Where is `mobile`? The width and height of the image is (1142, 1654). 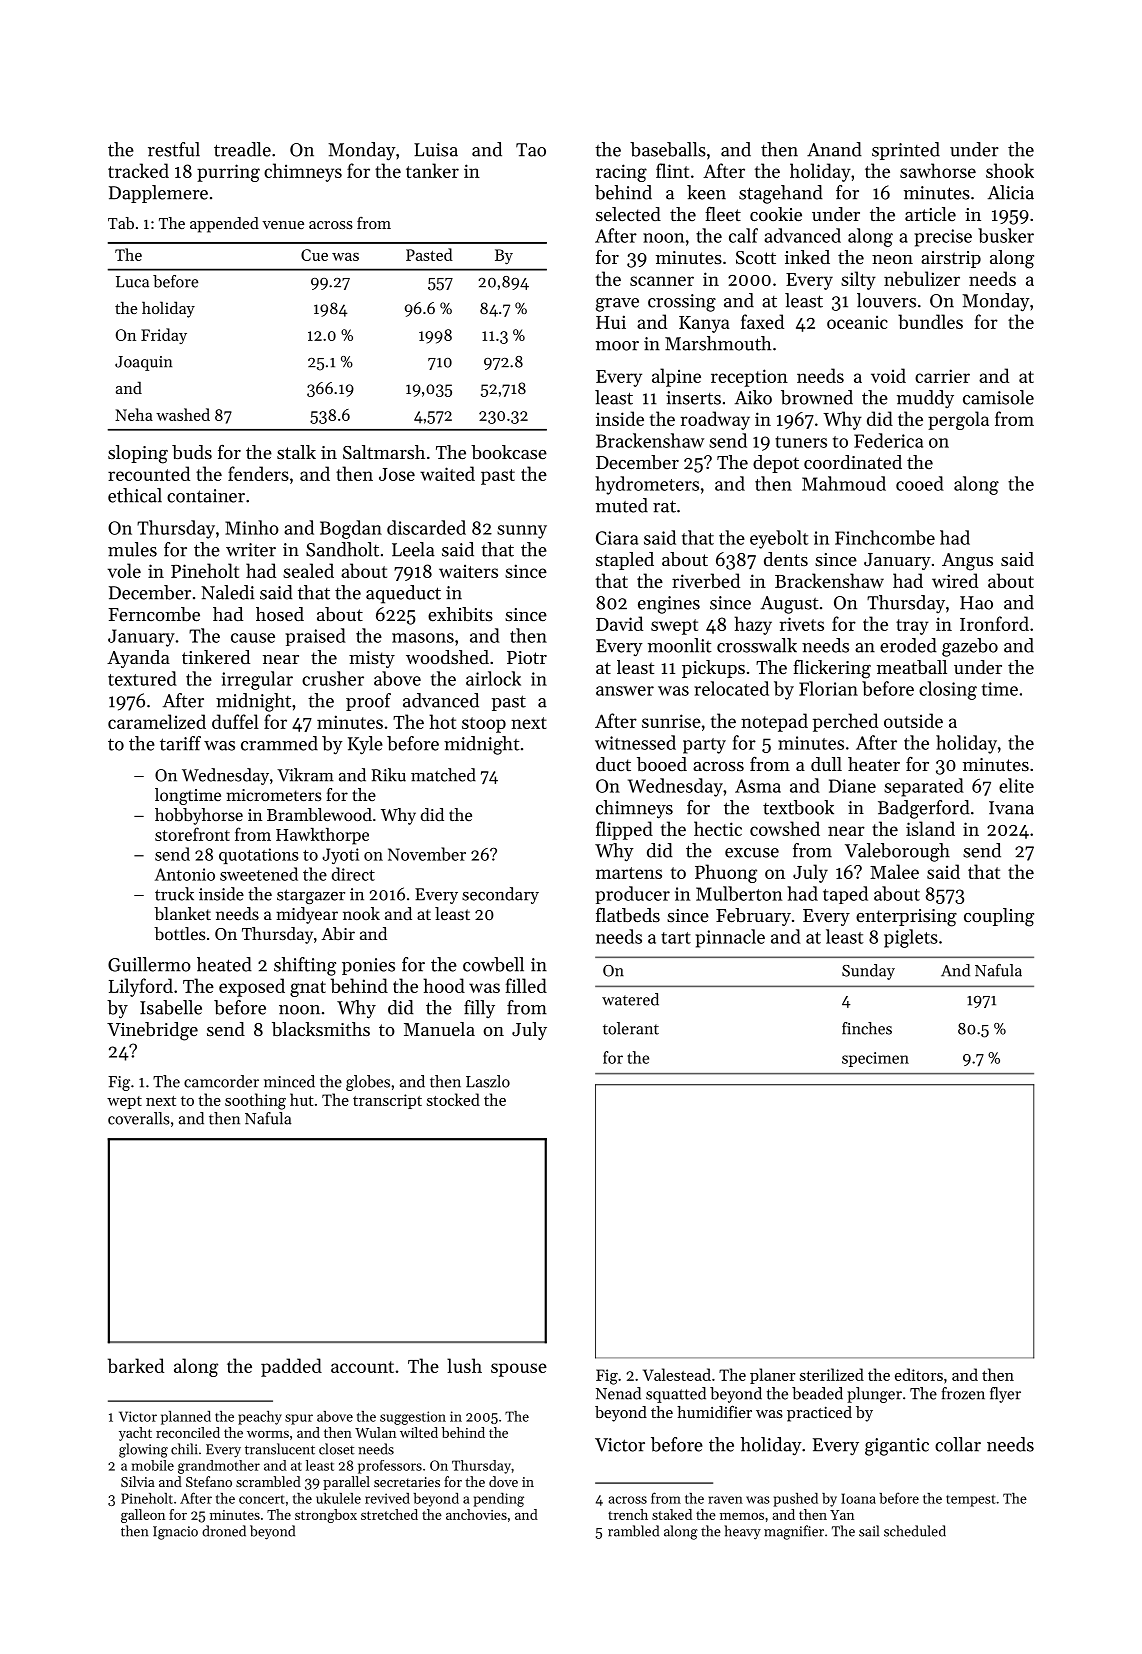
mobile is located at coordinates (153, 1465).
